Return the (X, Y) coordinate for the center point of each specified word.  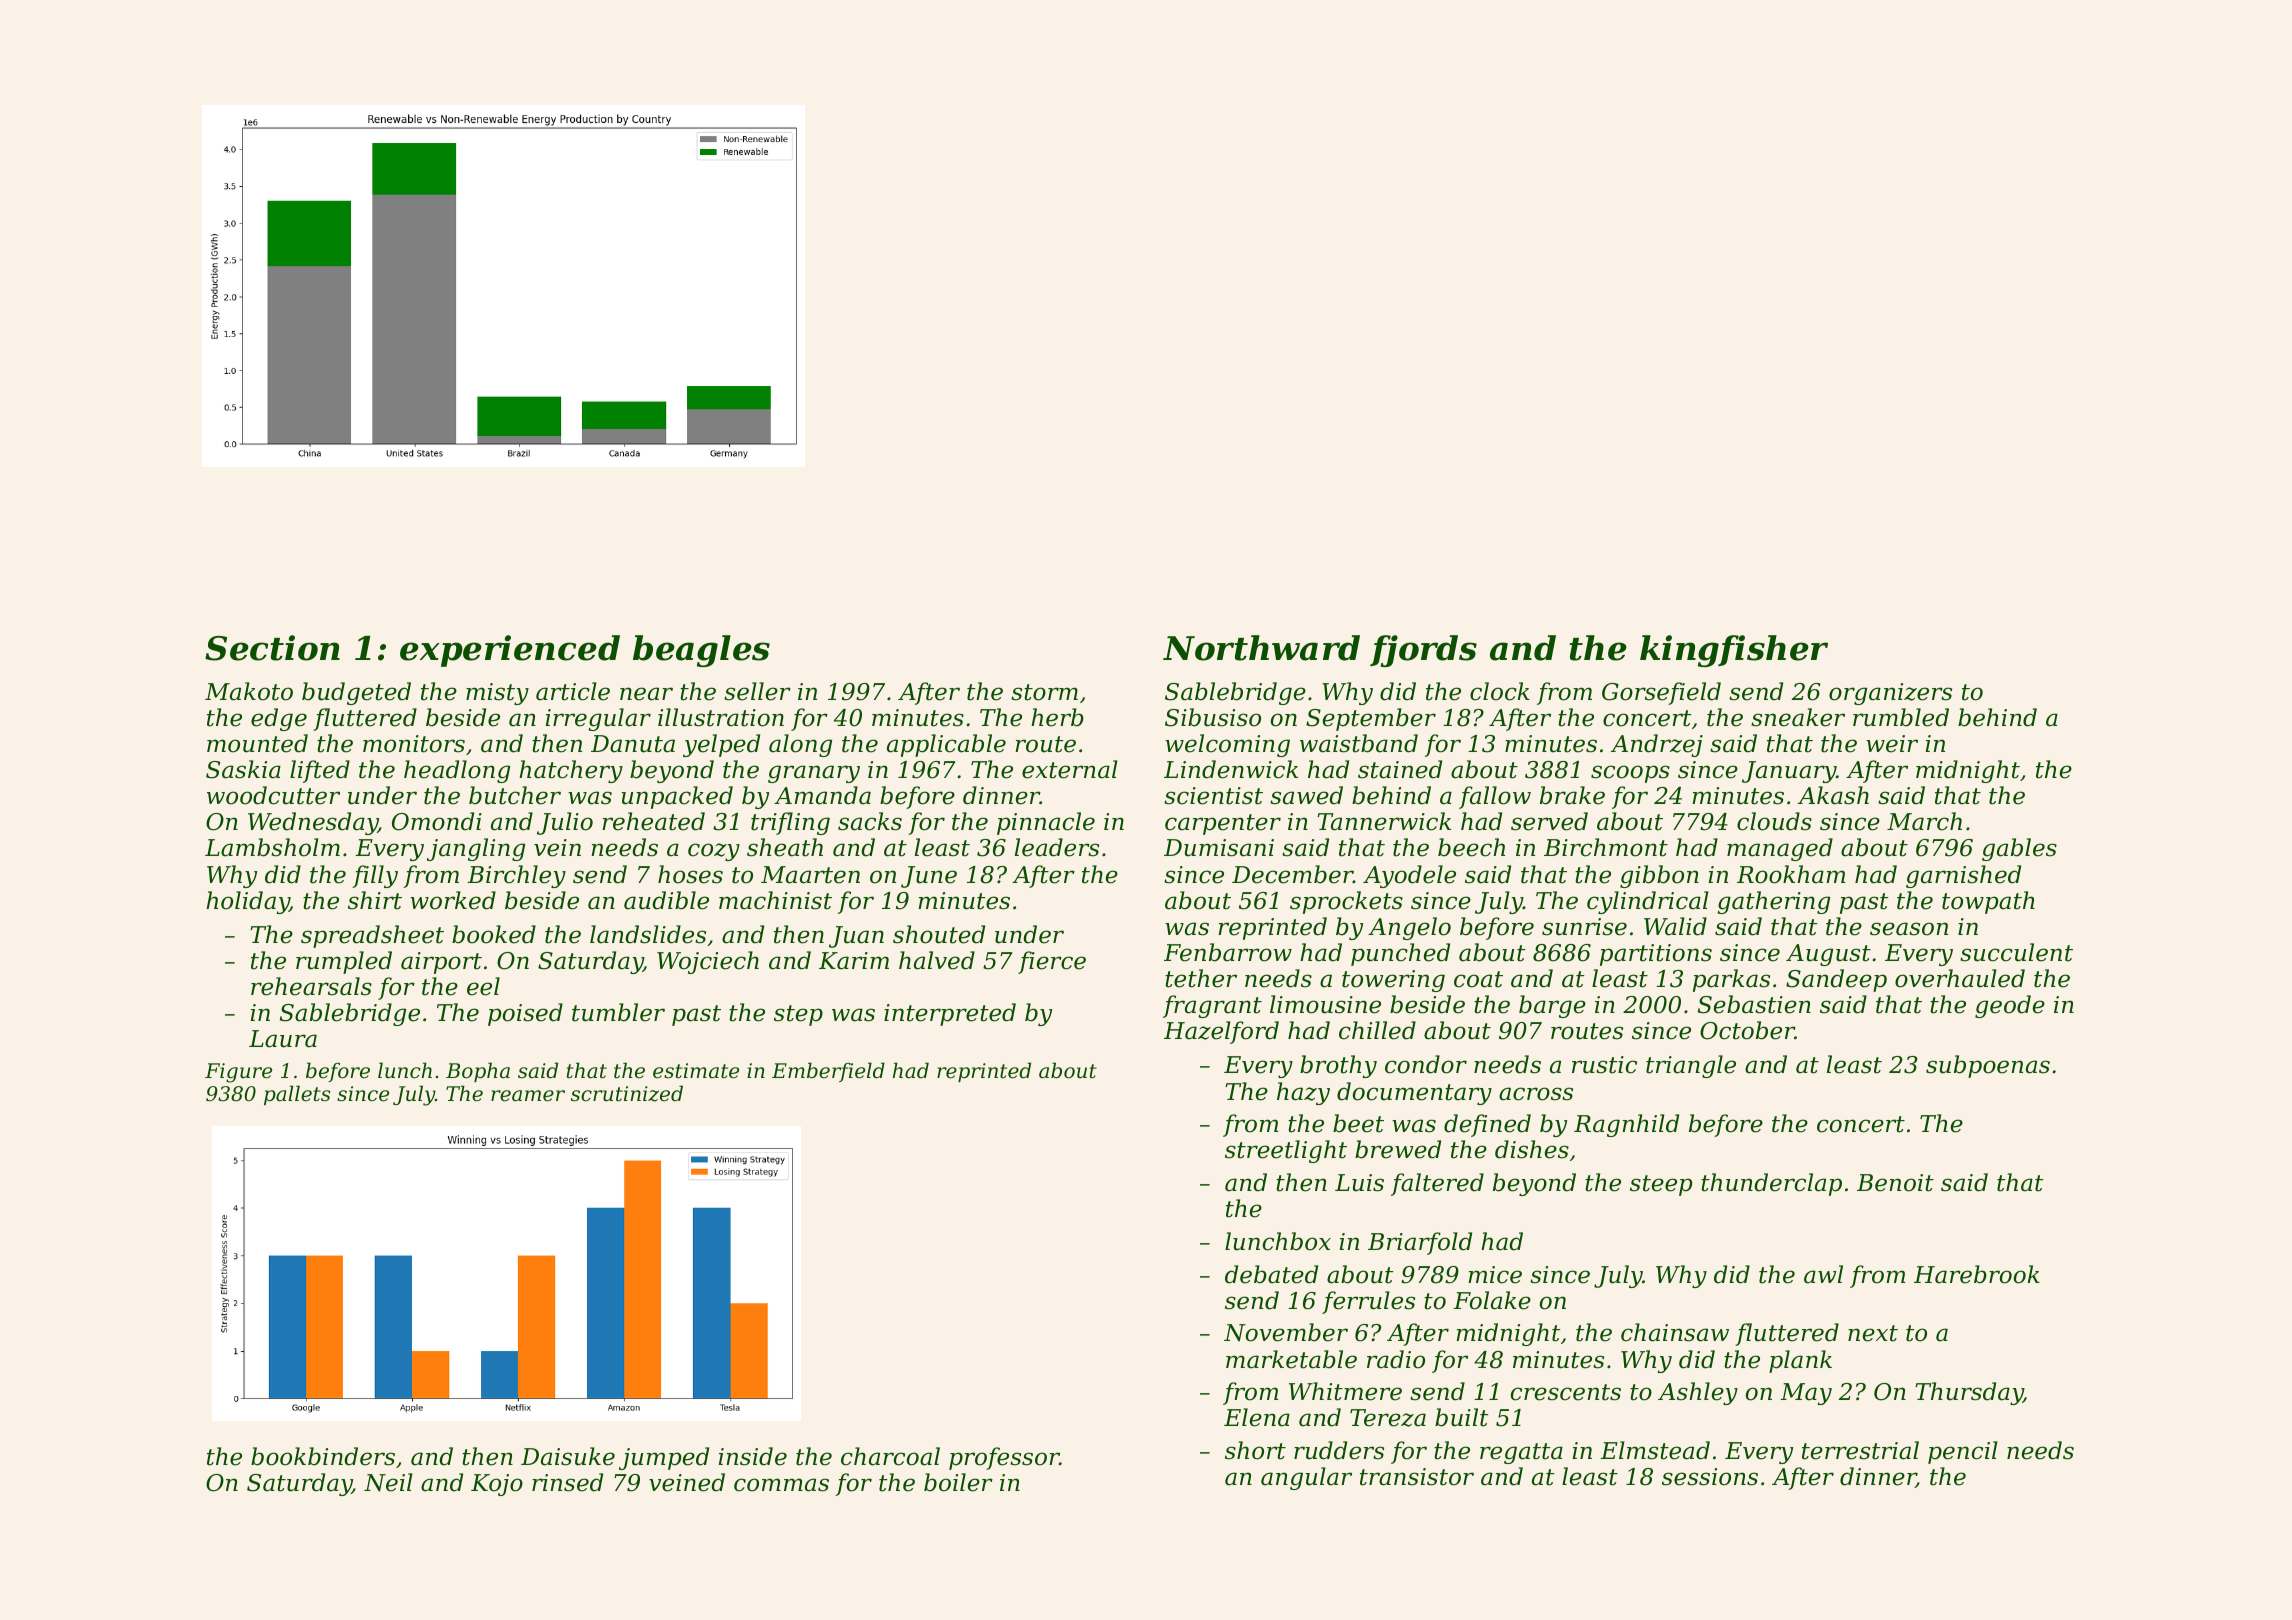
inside (753, 1456)
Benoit (1895, 1183)
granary (814, 774)
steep (1661, 1185)
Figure (238, 1073)
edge (279, 719)
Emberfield (828, 1072)
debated (1271, 1274)
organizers (1890, 694)
